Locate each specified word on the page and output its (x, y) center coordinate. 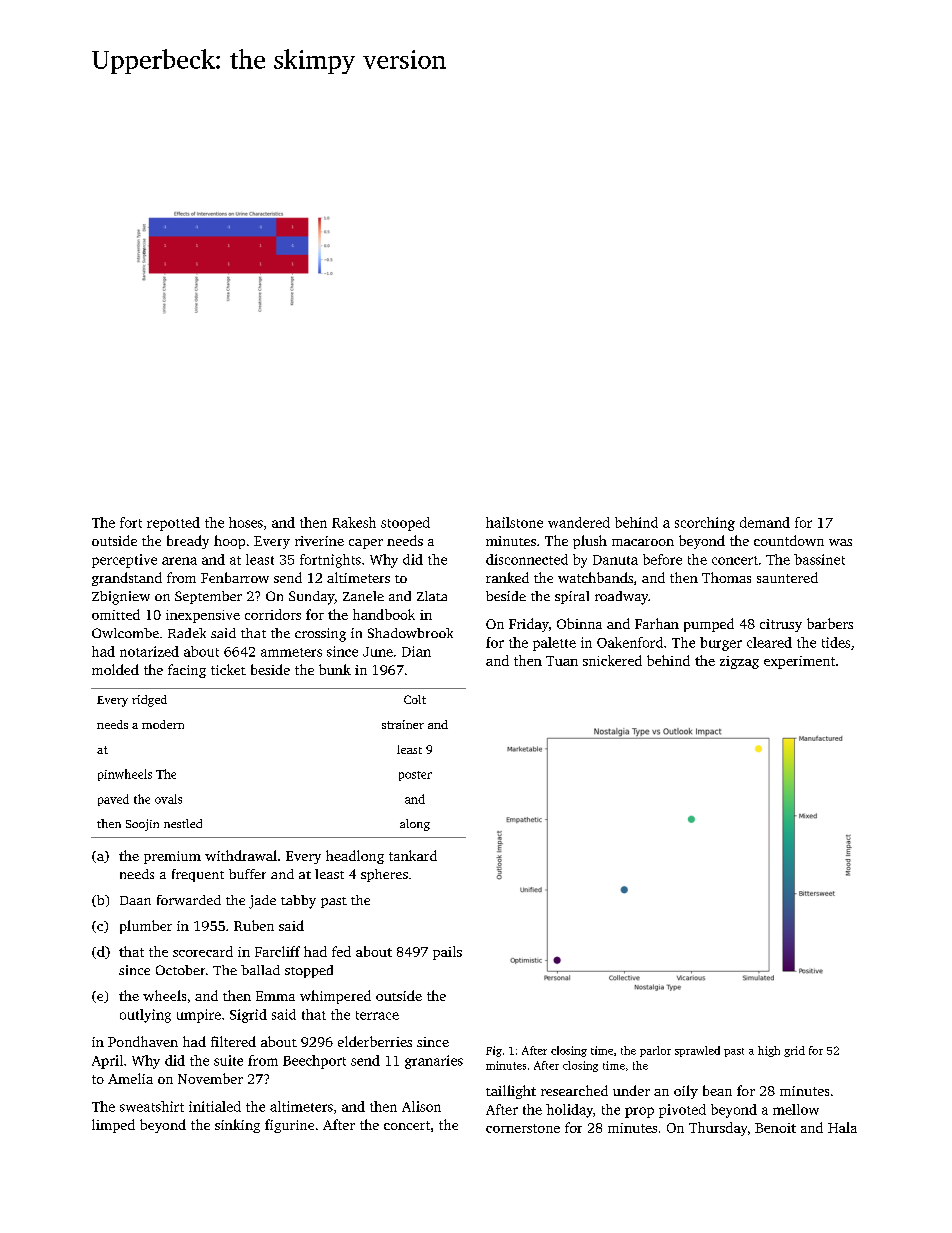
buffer (247, 874)
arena (179, 561)
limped (113, 1126)
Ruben (254, 925)
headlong (355, 857)
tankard (413, 855)
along (415, 825)
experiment (799, 662)
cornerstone (523, 1128)
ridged (149, 701)
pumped (709, 625)
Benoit (775, 1128)
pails (447, 953)
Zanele (363, 596)
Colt (415, 699)
